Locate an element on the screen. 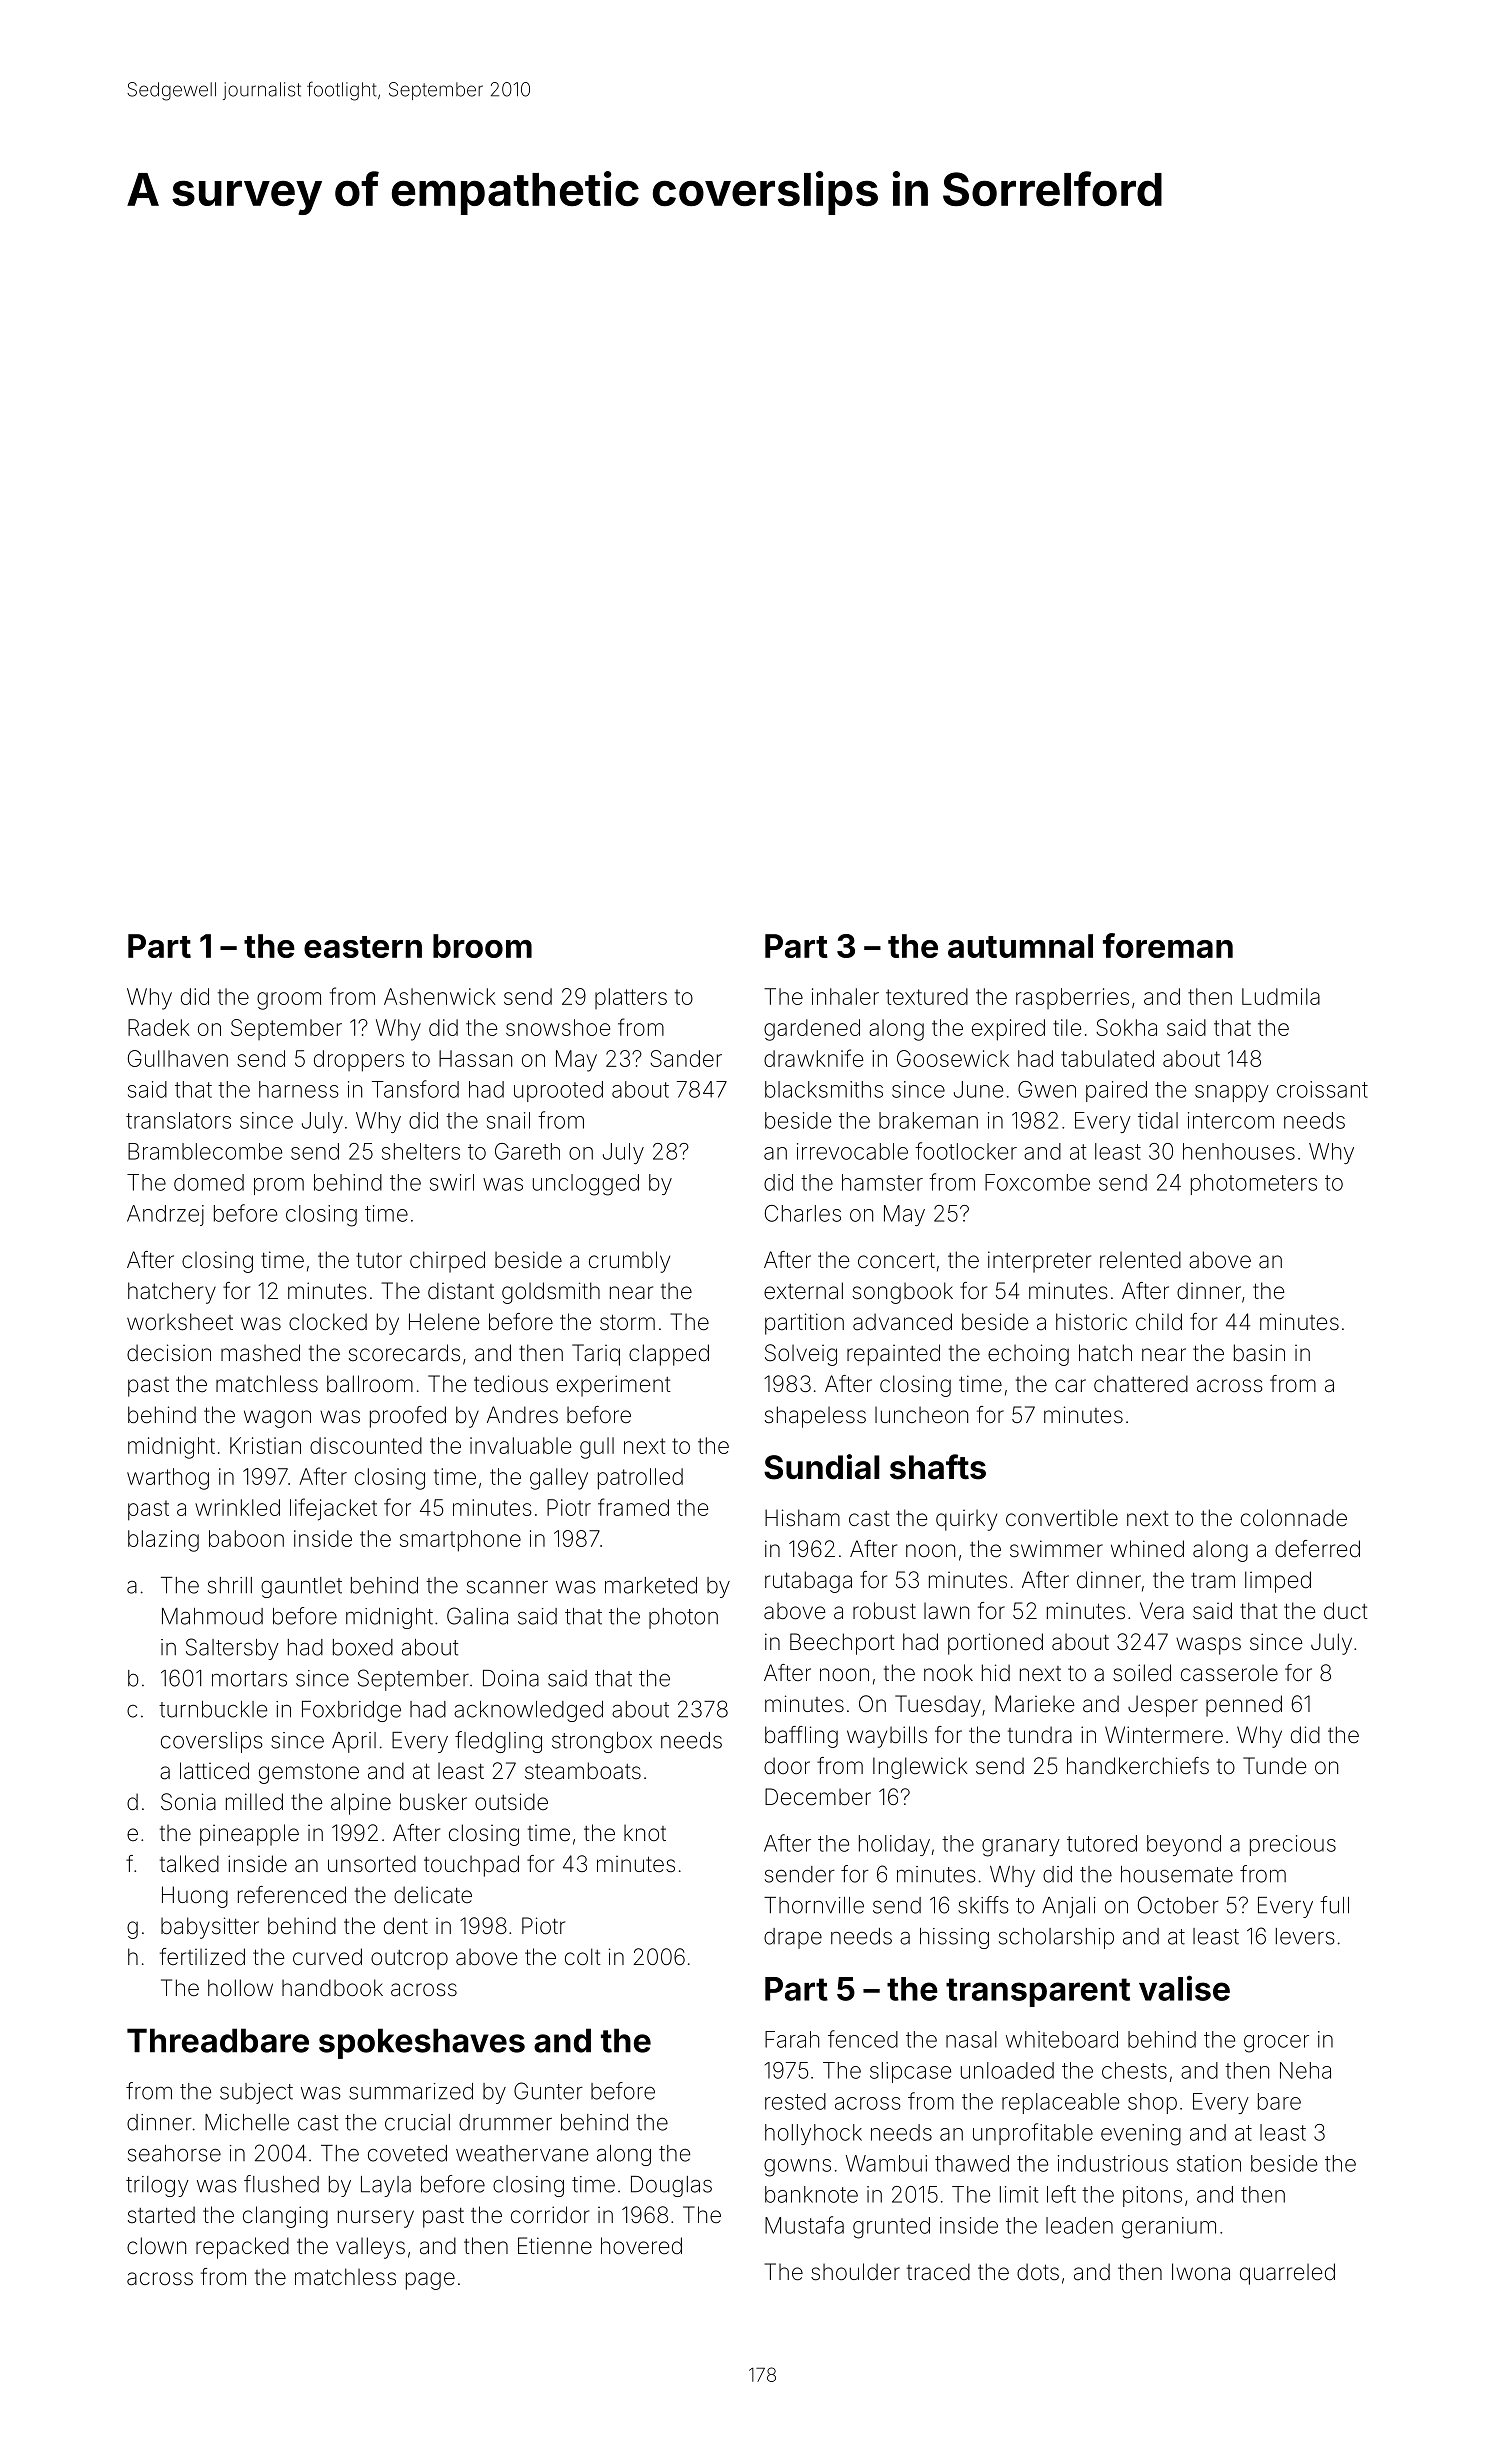 Image resolution: width=1496 pixels, height=2464 pixels. Foxcombe is located at coordinates (1037, 1182).
